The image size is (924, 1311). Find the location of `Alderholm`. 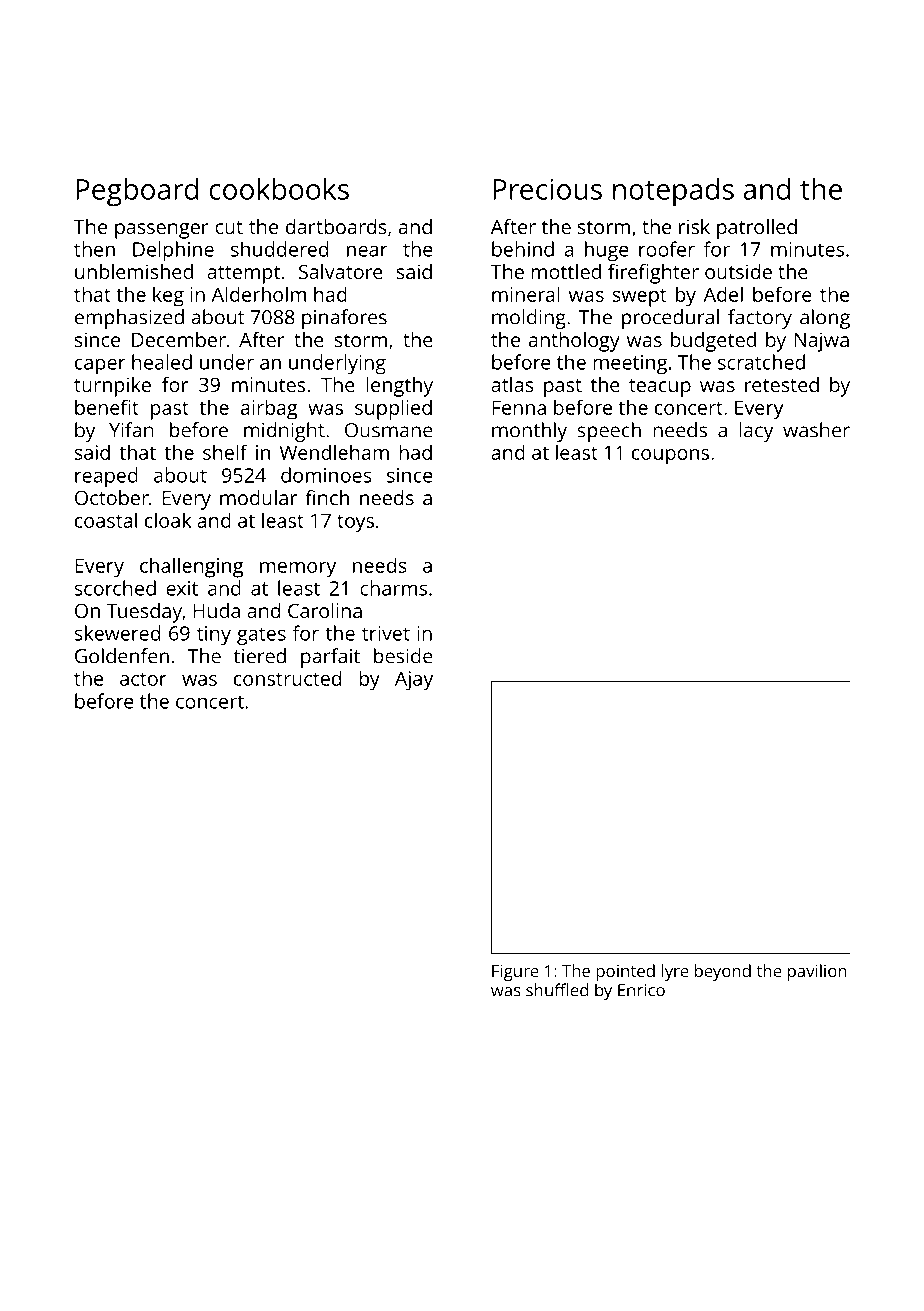

Alderholm is located at coordinates (258, 294).
